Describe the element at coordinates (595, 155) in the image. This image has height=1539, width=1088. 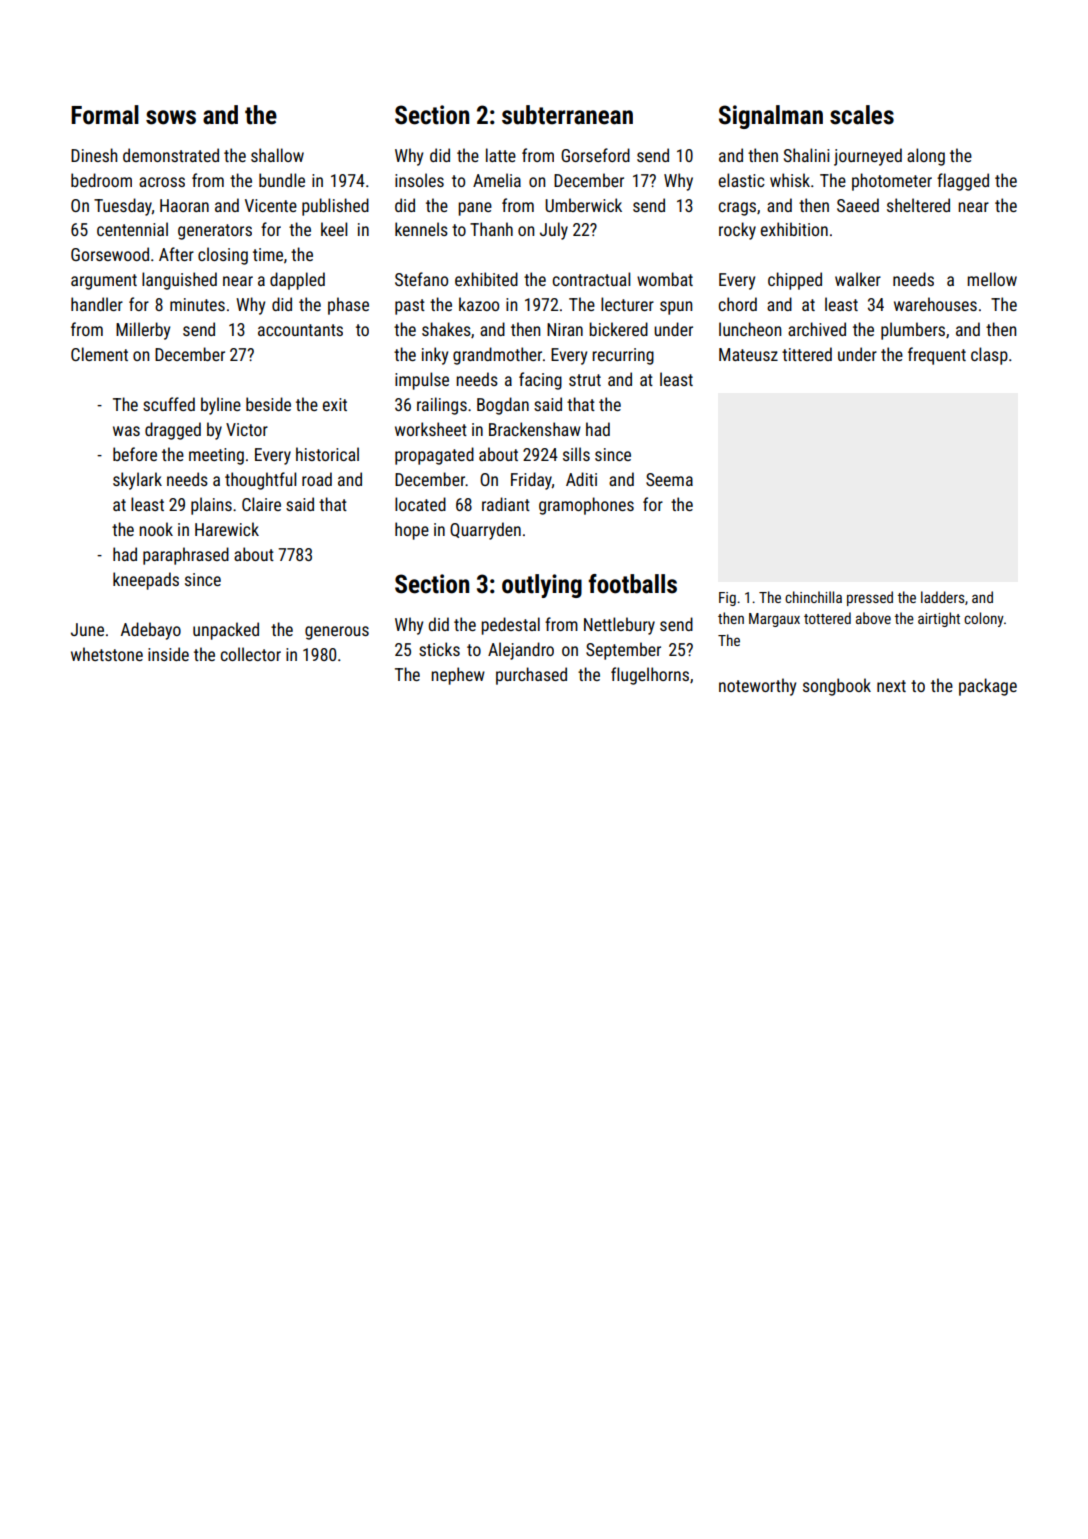
I see `Gorseford` at that location.
